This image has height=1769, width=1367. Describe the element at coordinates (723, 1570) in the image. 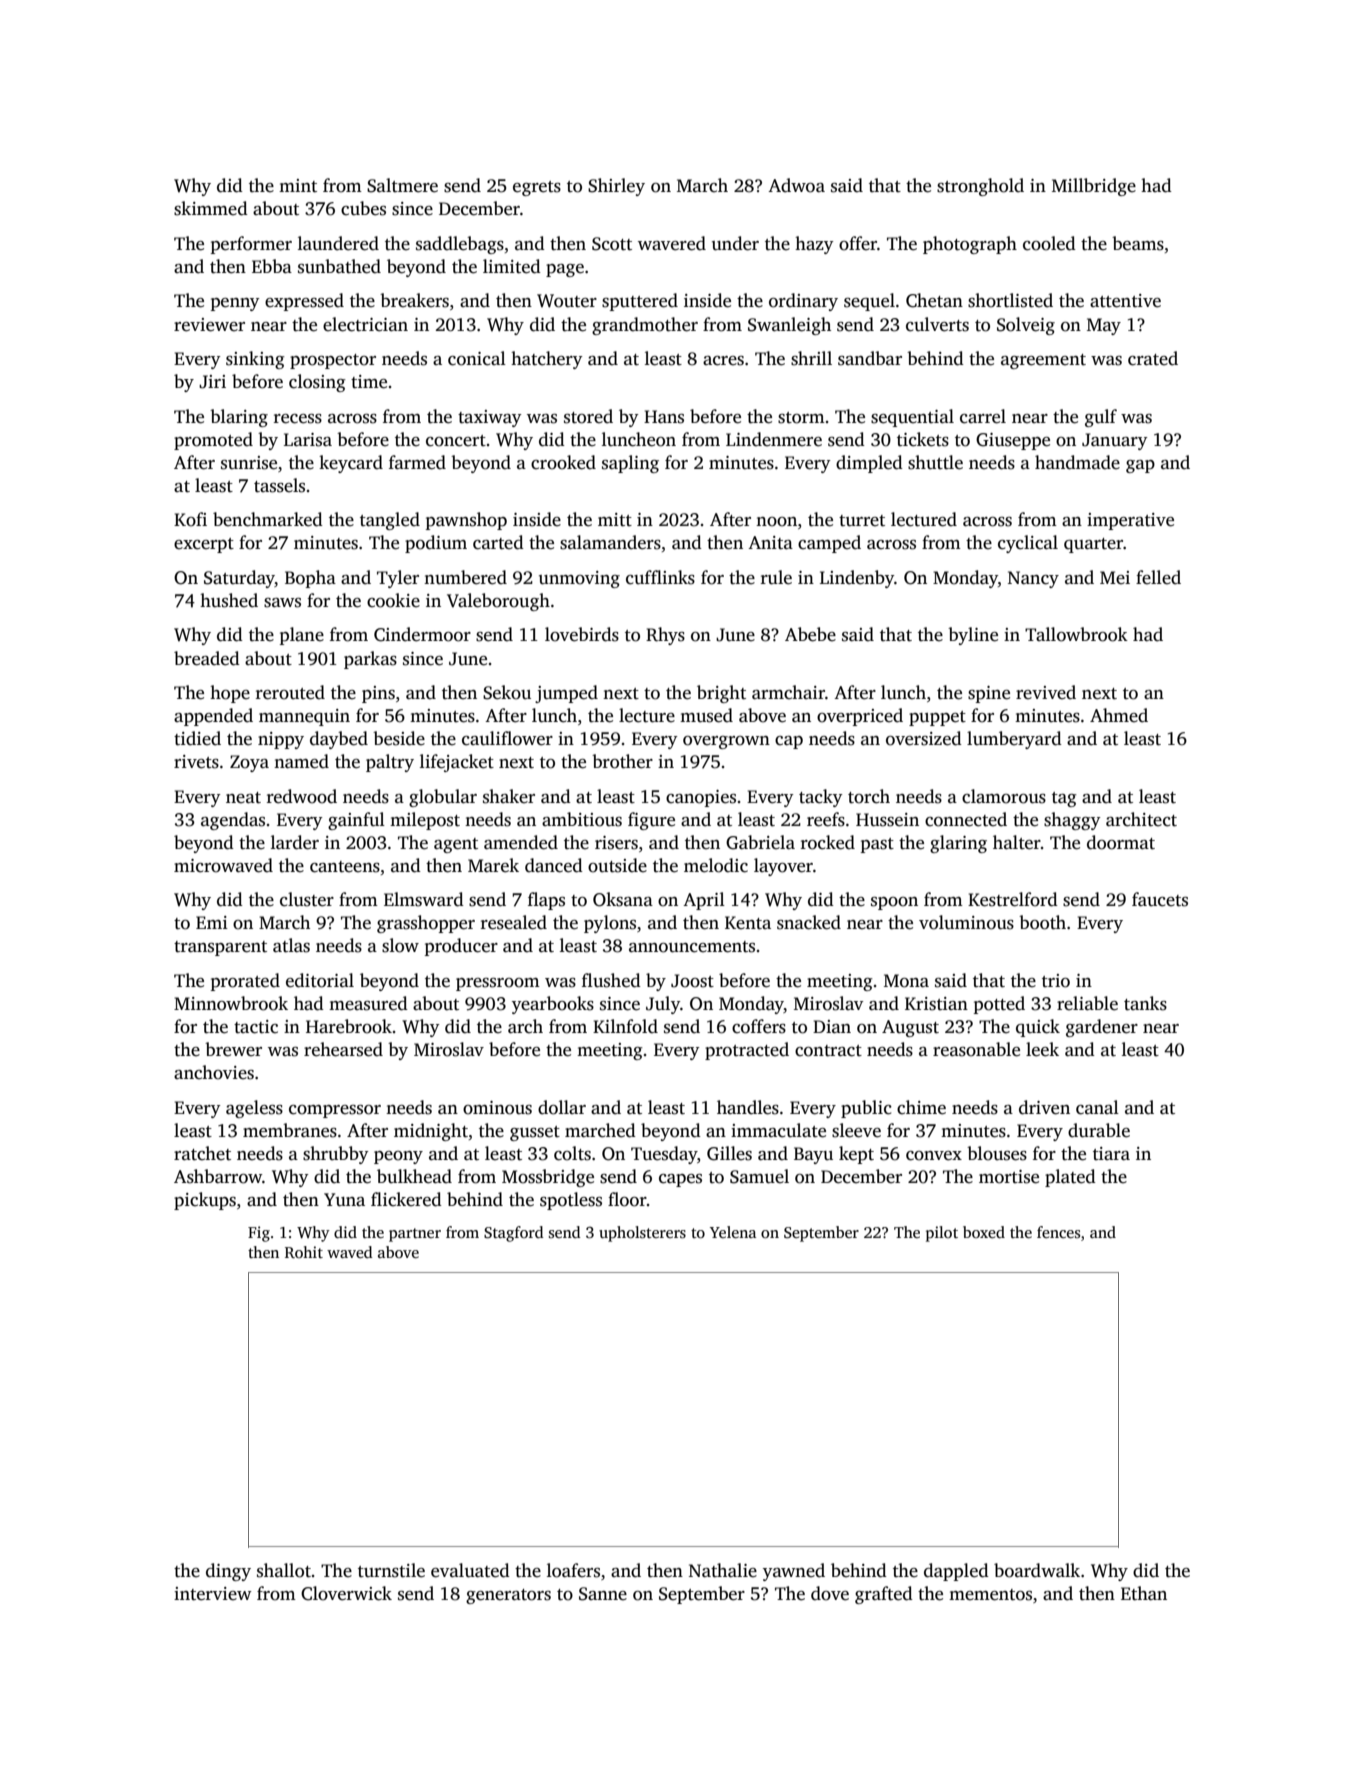

I see `Nathalie` at that location.
